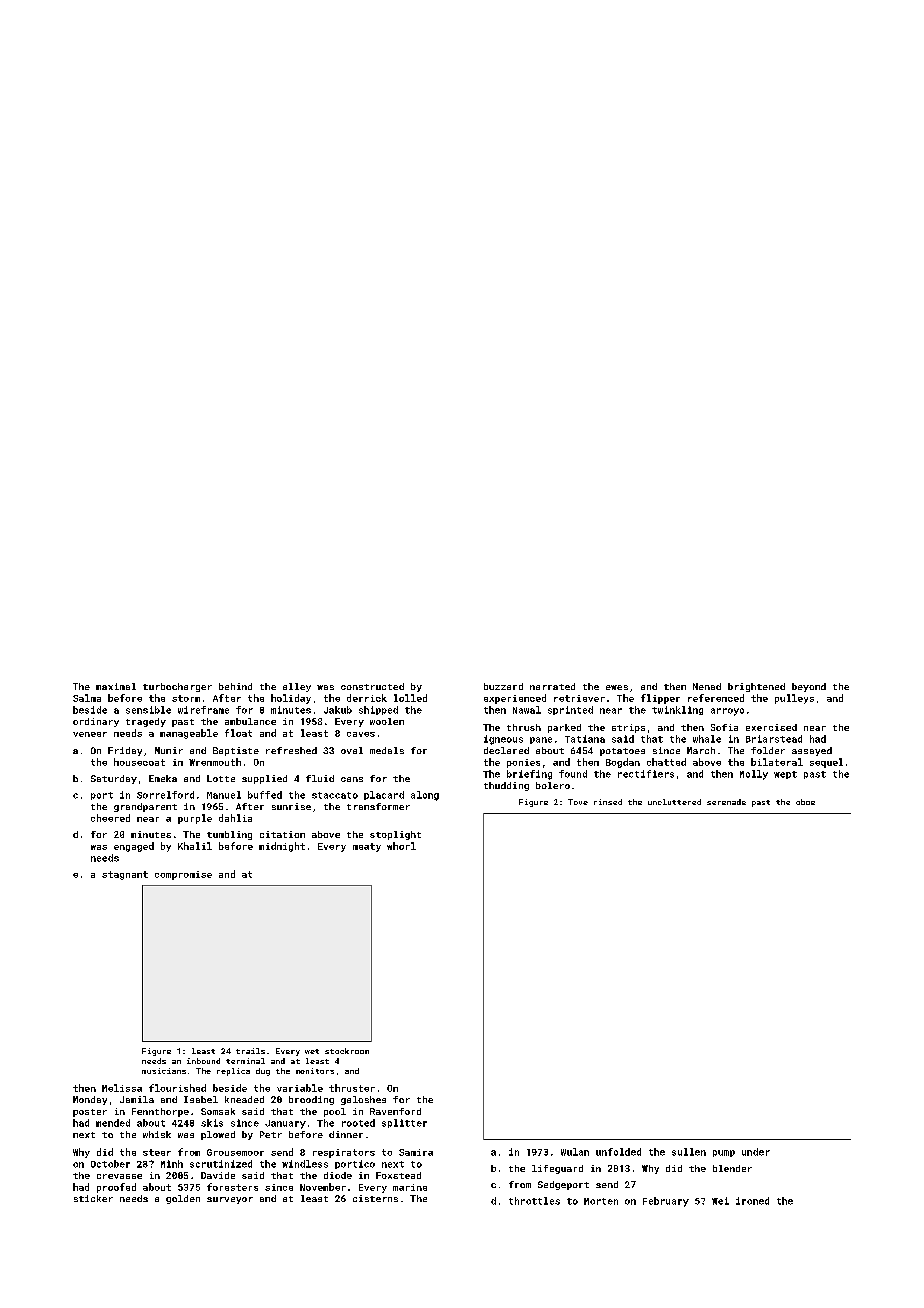 This document has height=1308, width=924. What do you see at coordinates (271, 1134) in the document?
I see `Petr` at bounding box center [271, 1134].
